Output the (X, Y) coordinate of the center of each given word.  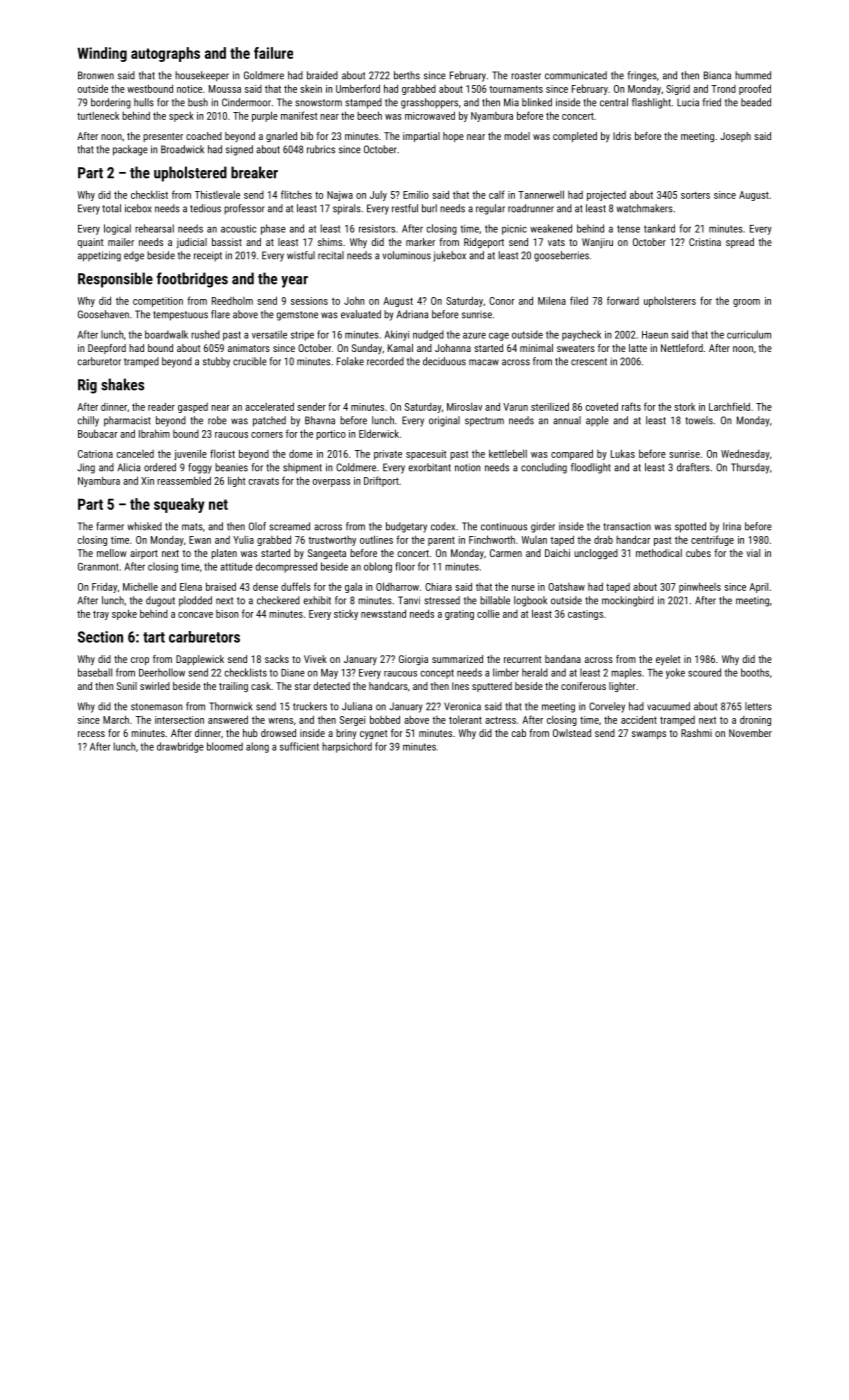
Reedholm (232, 300)
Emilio (416, 195)
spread (740, 243)
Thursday (750, 468)
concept (437, 674)
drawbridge (180, 747)
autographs (165, 54)
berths (407, 75)
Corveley (607, 707)
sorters (695, 195)
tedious (205, 208)
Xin (147, 481)
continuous (504, 526)
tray (101, 615)
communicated (576, 75)
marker (420, 242)
